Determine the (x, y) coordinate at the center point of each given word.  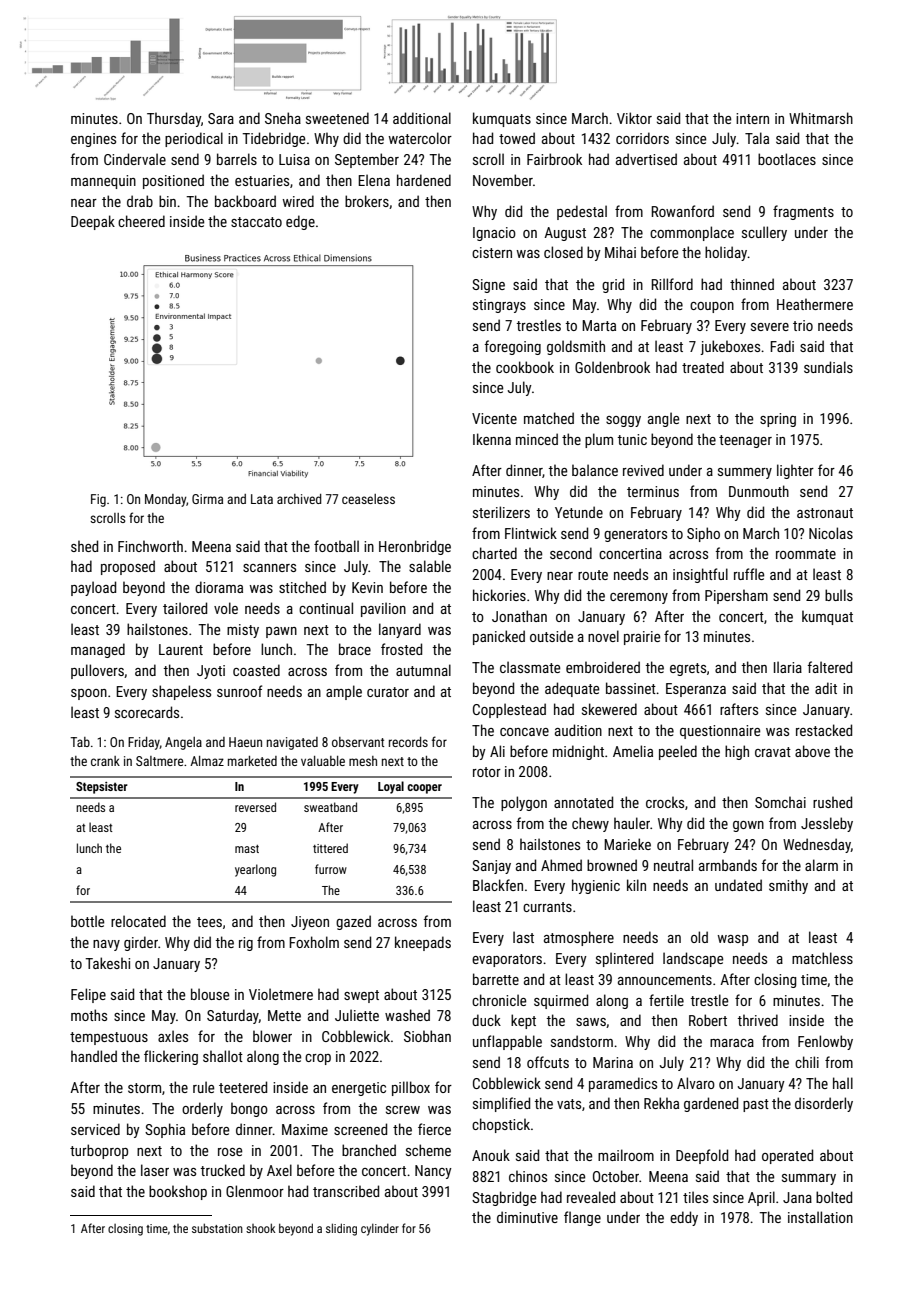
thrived (757, 1020)
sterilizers (501, 512)
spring (778, 420)
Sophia (165, 1130)
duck (486, 1020)
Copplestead (509, 710)
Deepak (93, 222)
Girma (207, 499)
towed (517, 138)
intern (752, 118)
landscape (693, 959)
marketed (252, 761)
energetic (359, 1089)
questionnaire (720, 732)
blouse (210, 994)
